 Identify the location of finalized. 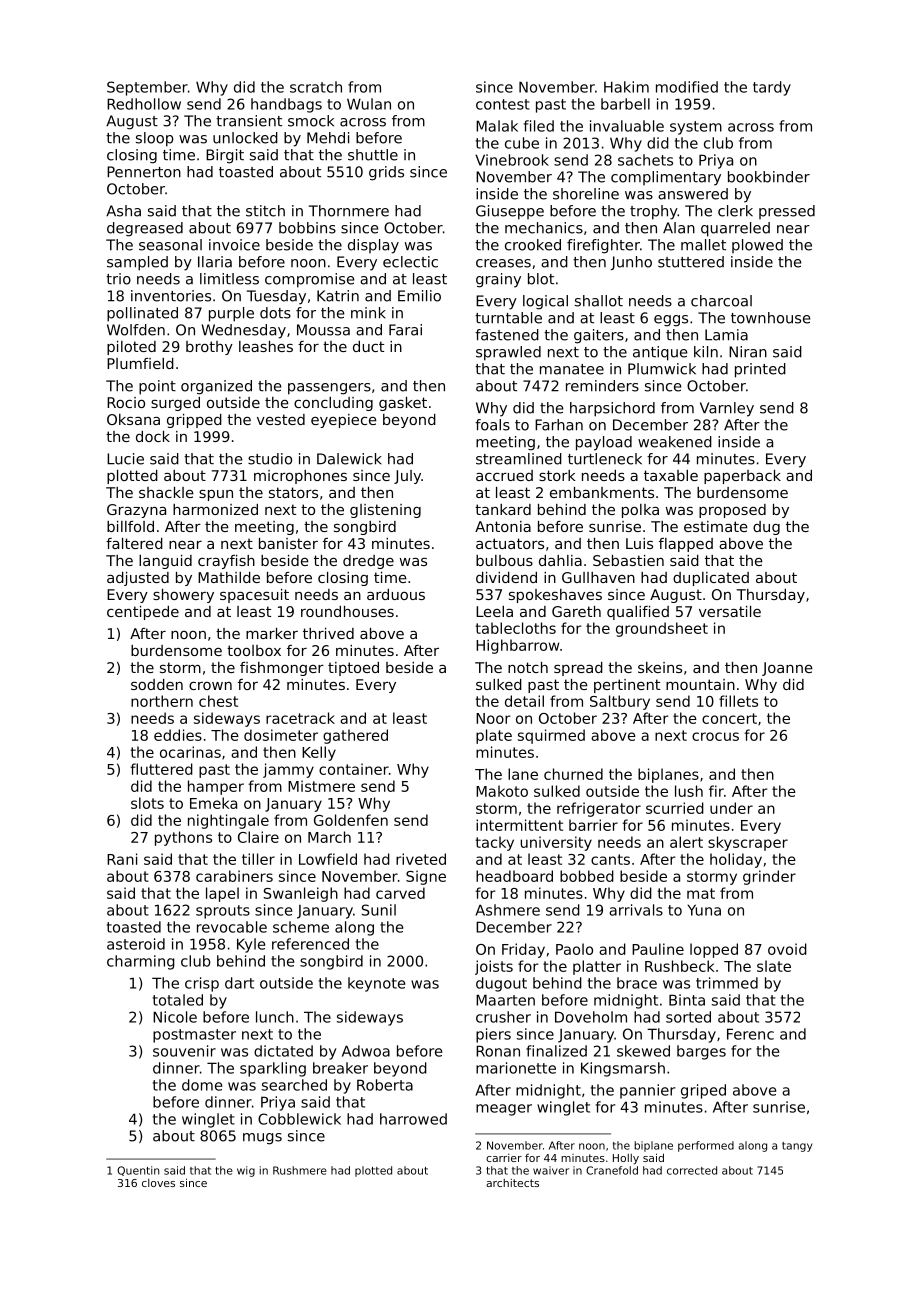
(556, 1051).
